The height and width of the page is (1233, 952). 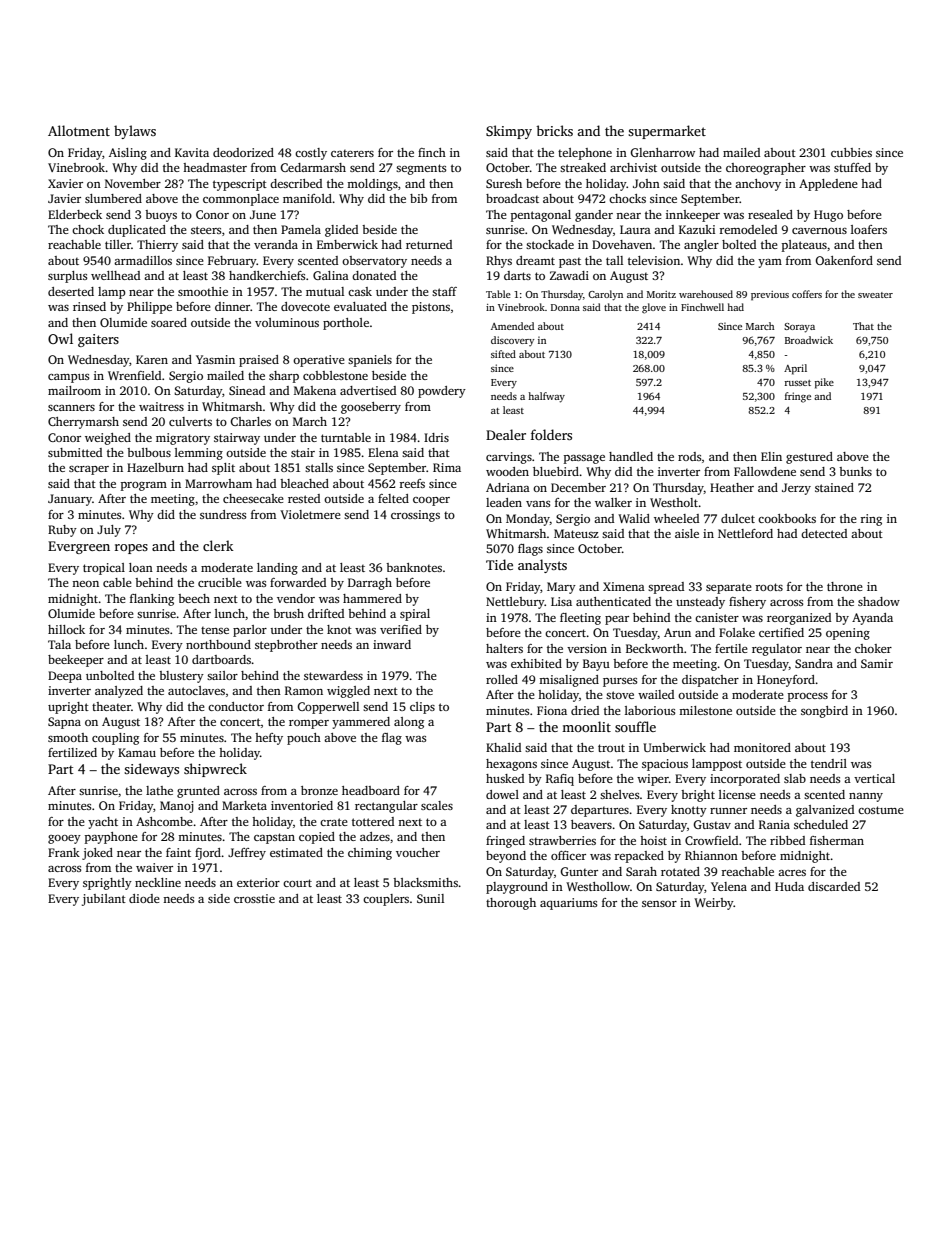 What do you see at coordinates (65, 677) in the page?
I see `Deepa` at bounding box center [65, 677].
